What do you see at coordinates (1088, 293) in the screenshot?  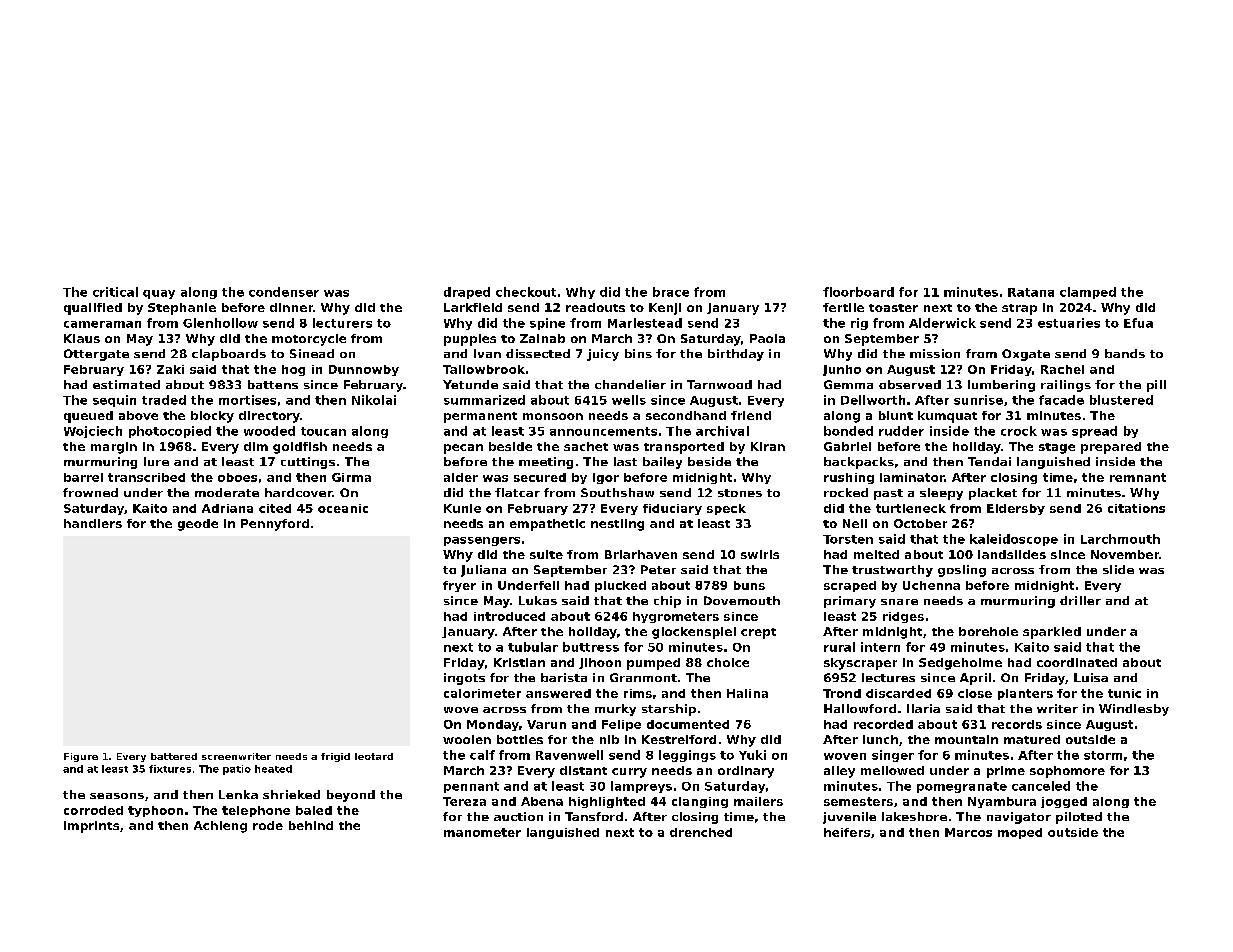 I see `clamped` at bounding box center [1088, 293].
